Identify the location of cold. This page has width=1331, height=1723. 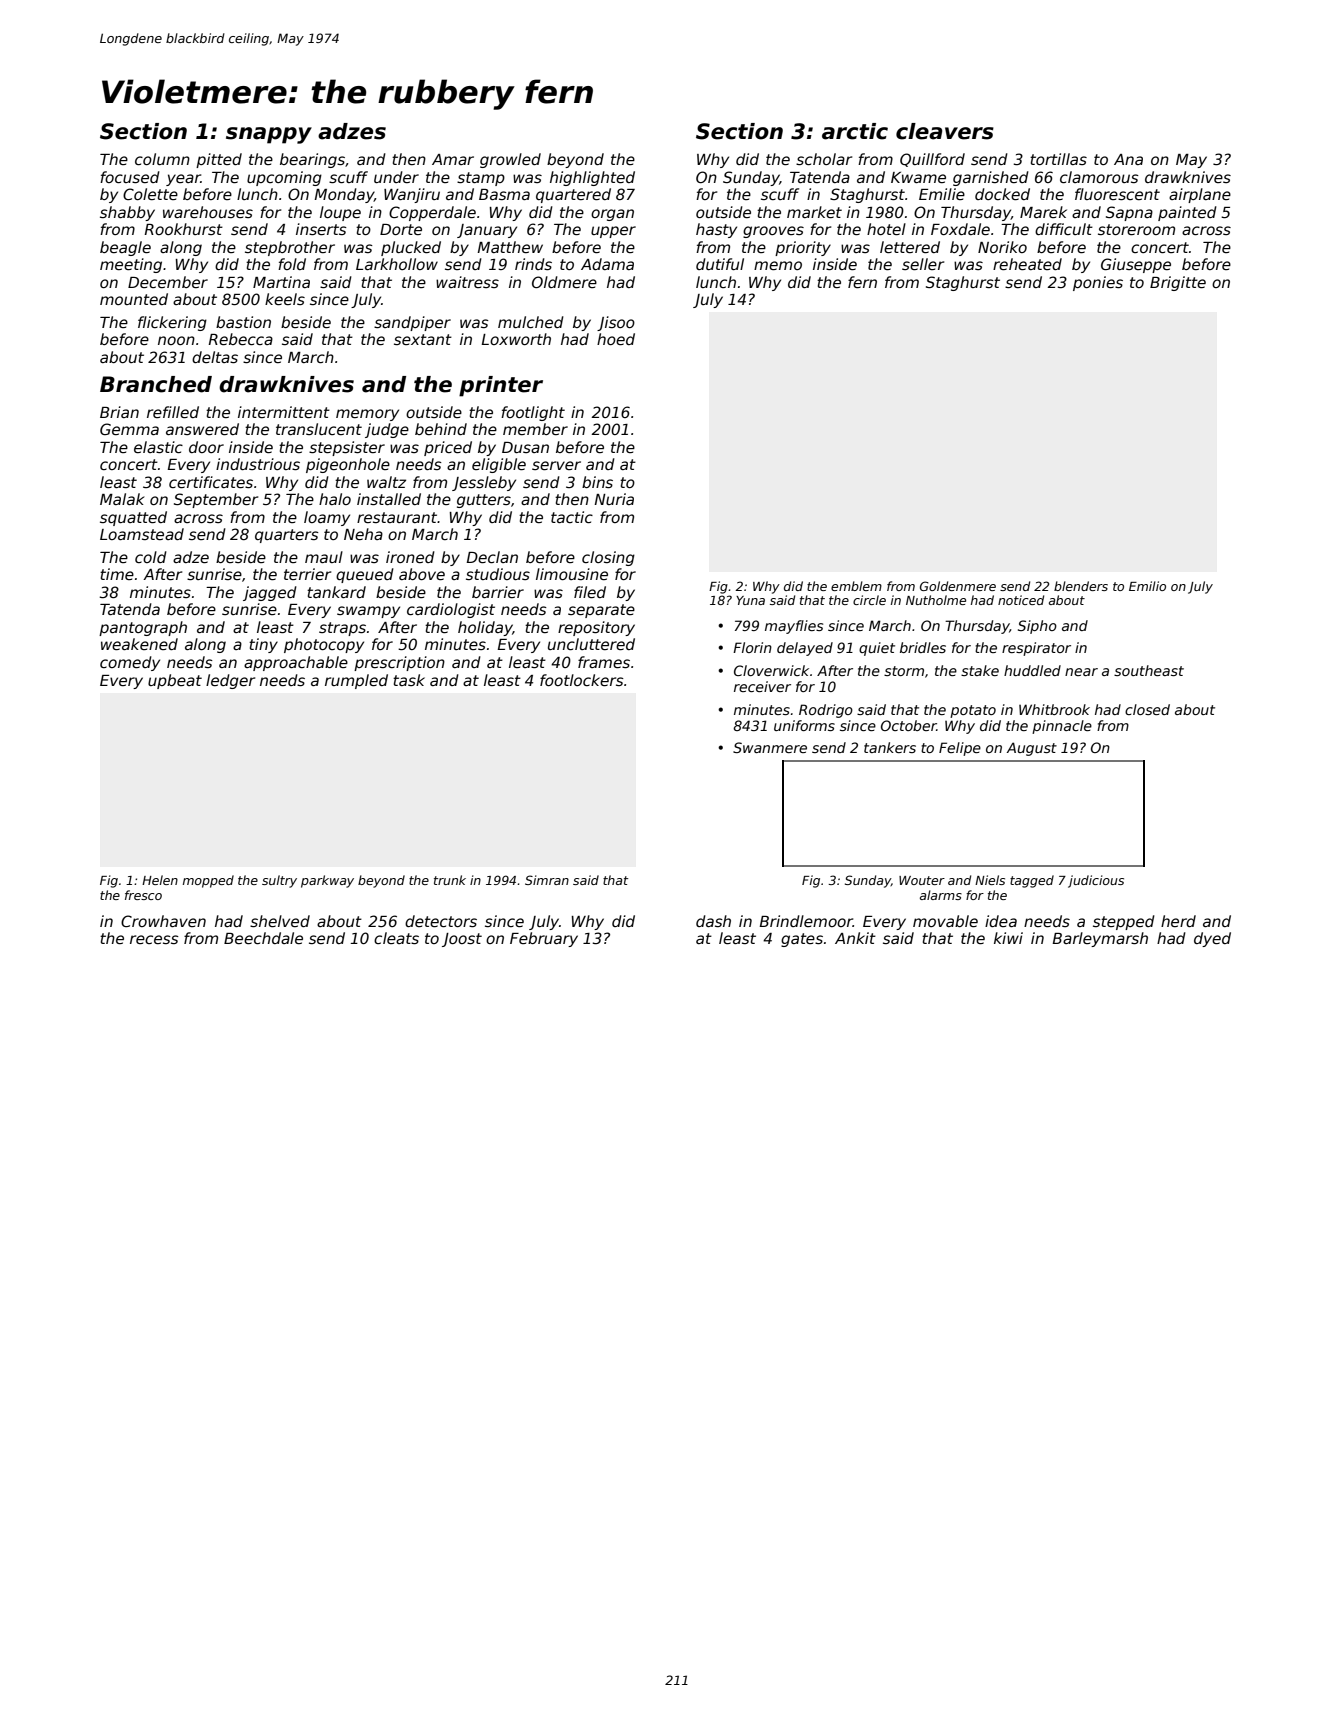
(151, 557).
